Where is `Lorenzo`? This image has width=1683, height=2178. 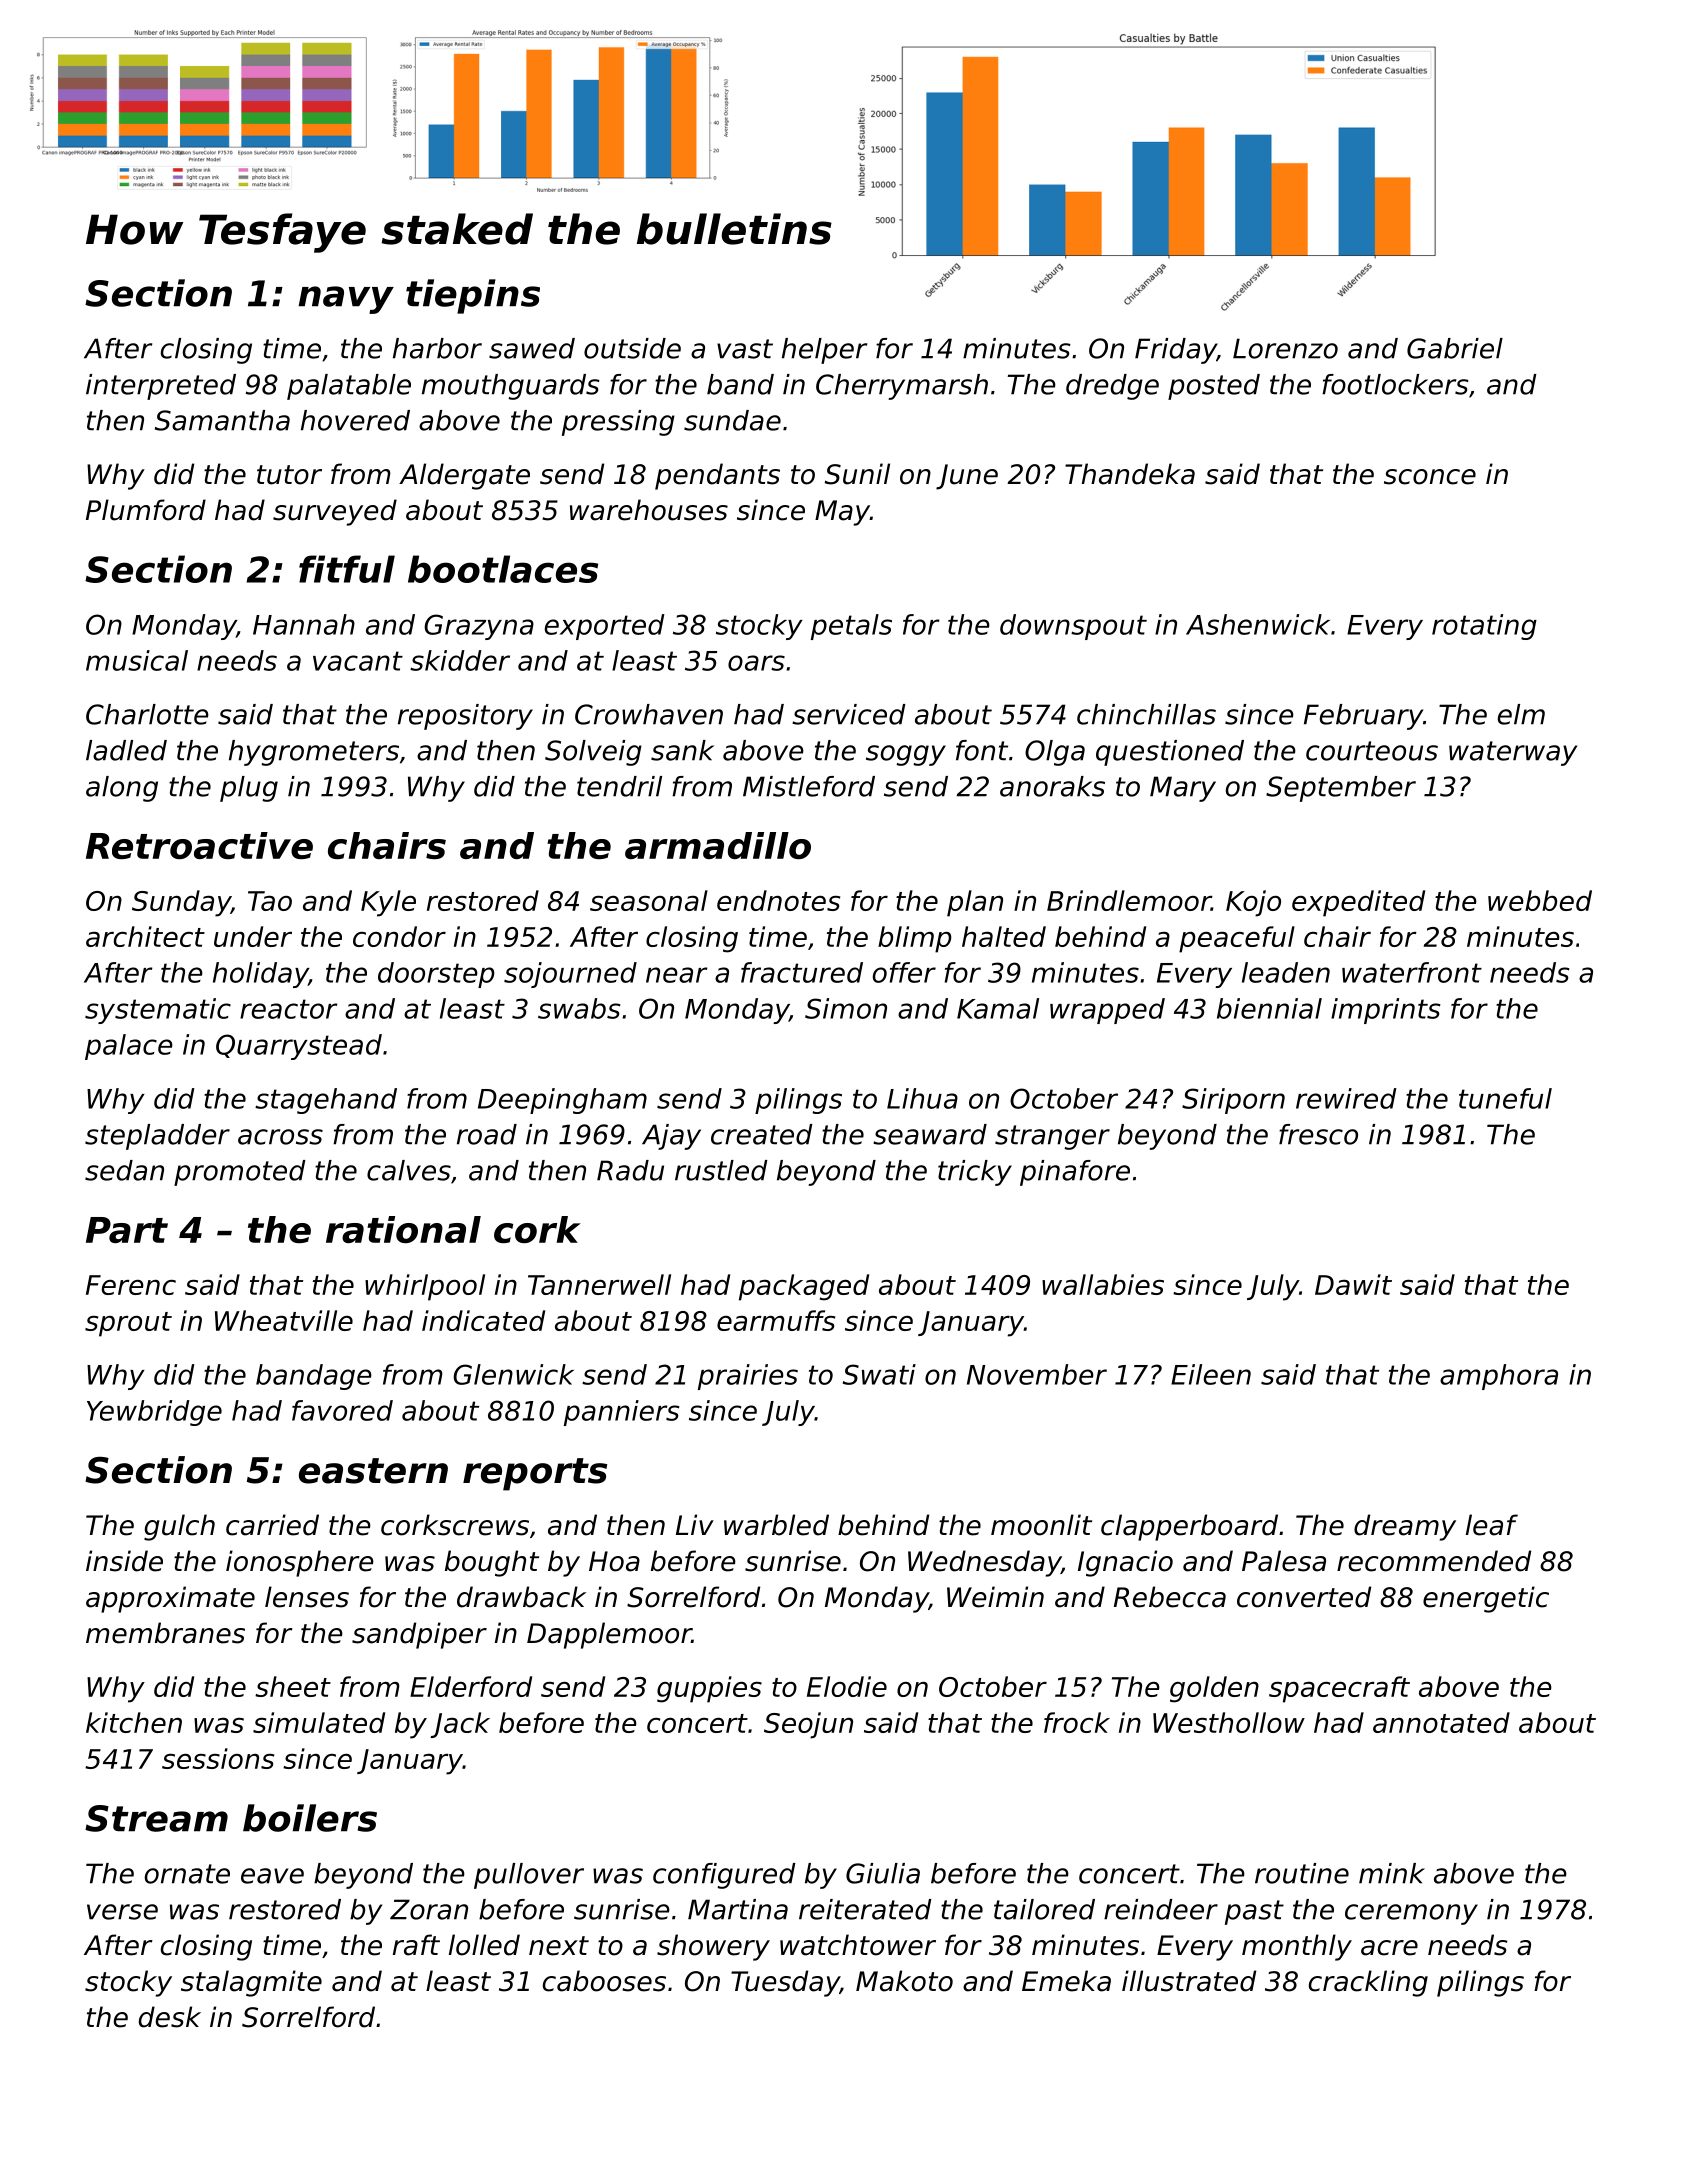
Lorenzo is located at coordinates (1285, 348).
